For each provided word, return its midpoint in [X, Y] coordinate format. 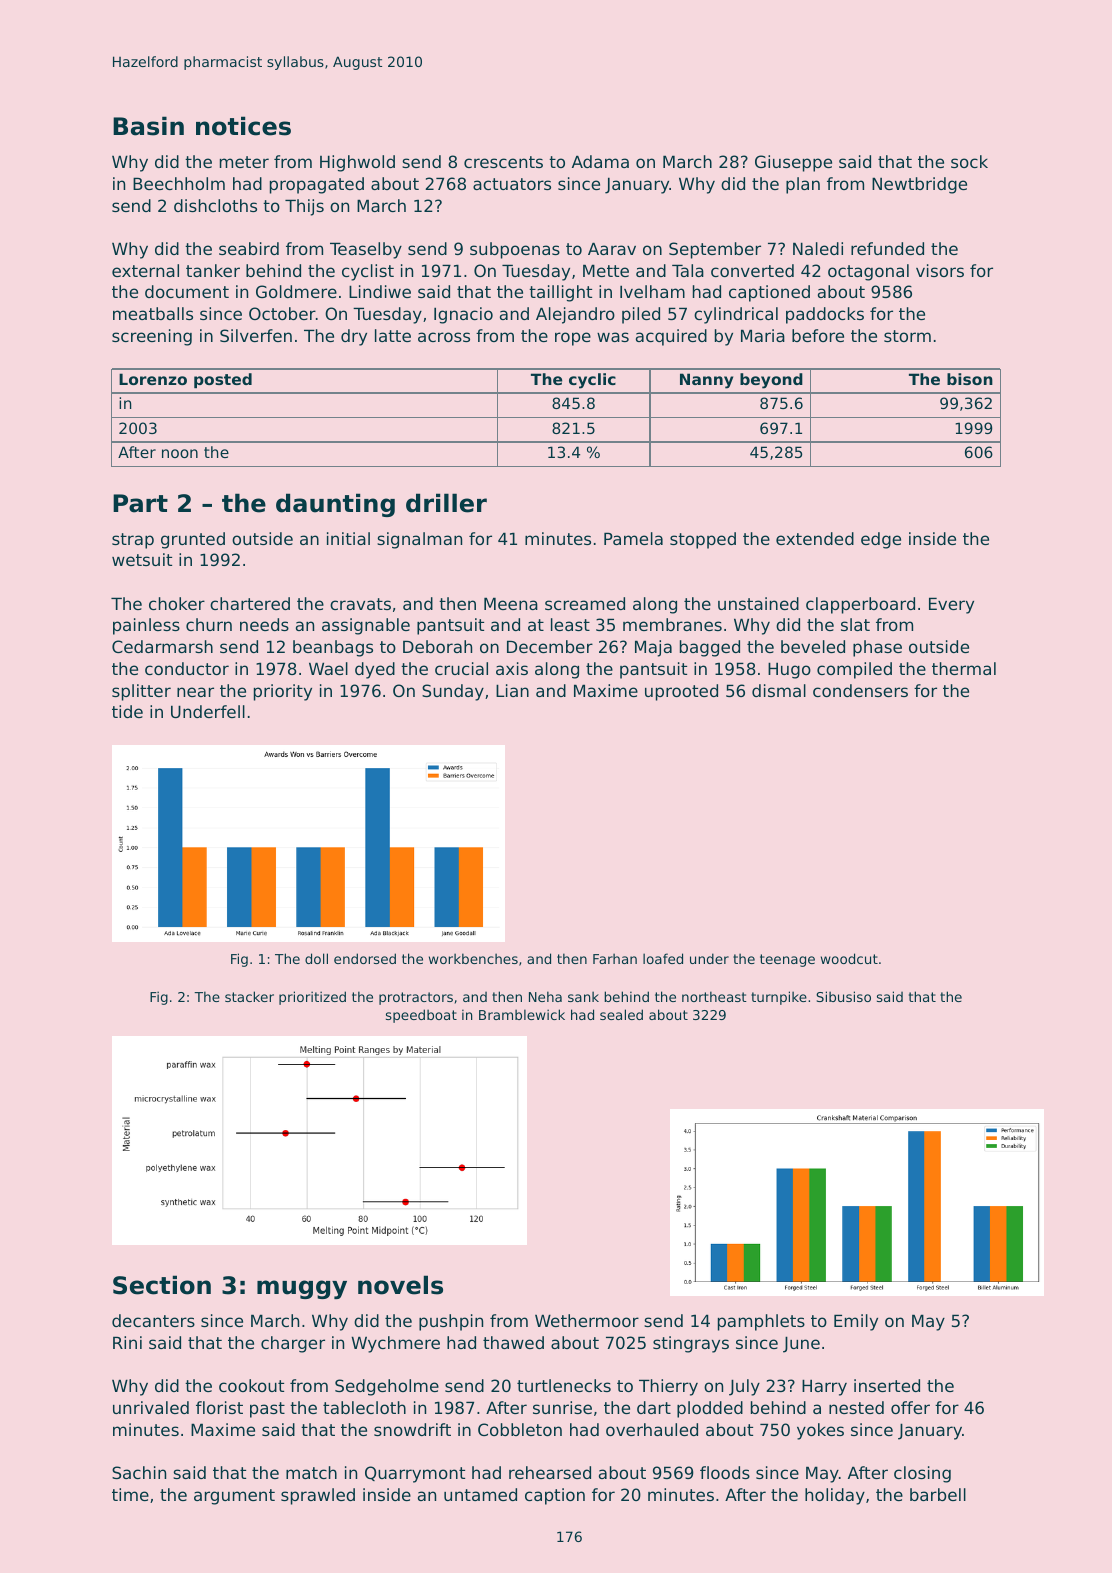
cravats [360, 604]
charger [293, 1344]
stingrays [691, 1344]
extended [815, 538]
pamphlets [761, 1322]
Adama [600, 161]
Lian [512, 690]
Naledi [818, 248]
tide [127, 711]
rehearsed [550, 1472]
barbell [938, 1494]
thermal [964, 668]
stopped [703, 540]
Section [162, 1285]
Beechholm [179, 183]
